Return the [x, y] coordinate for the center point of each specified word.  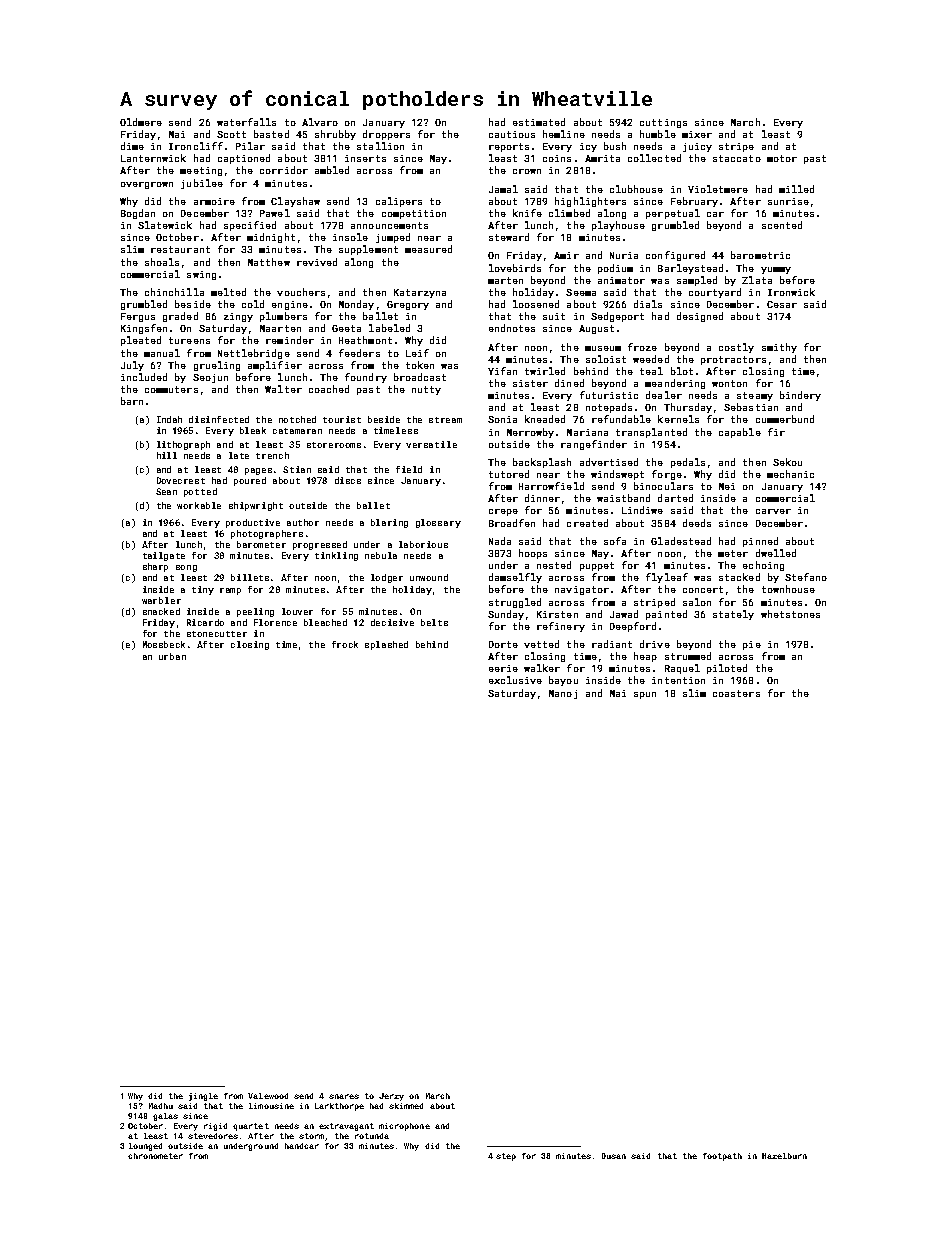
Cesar [782, 304]
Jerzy [391, 1097]
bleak [253, 430]
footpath [722, 1157]
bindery [800, 396]
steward [509, 237]
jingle [203, 1097]
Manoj [563, 694]
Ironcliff [196, 146]
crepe [503, 512]
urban [172, 656]
